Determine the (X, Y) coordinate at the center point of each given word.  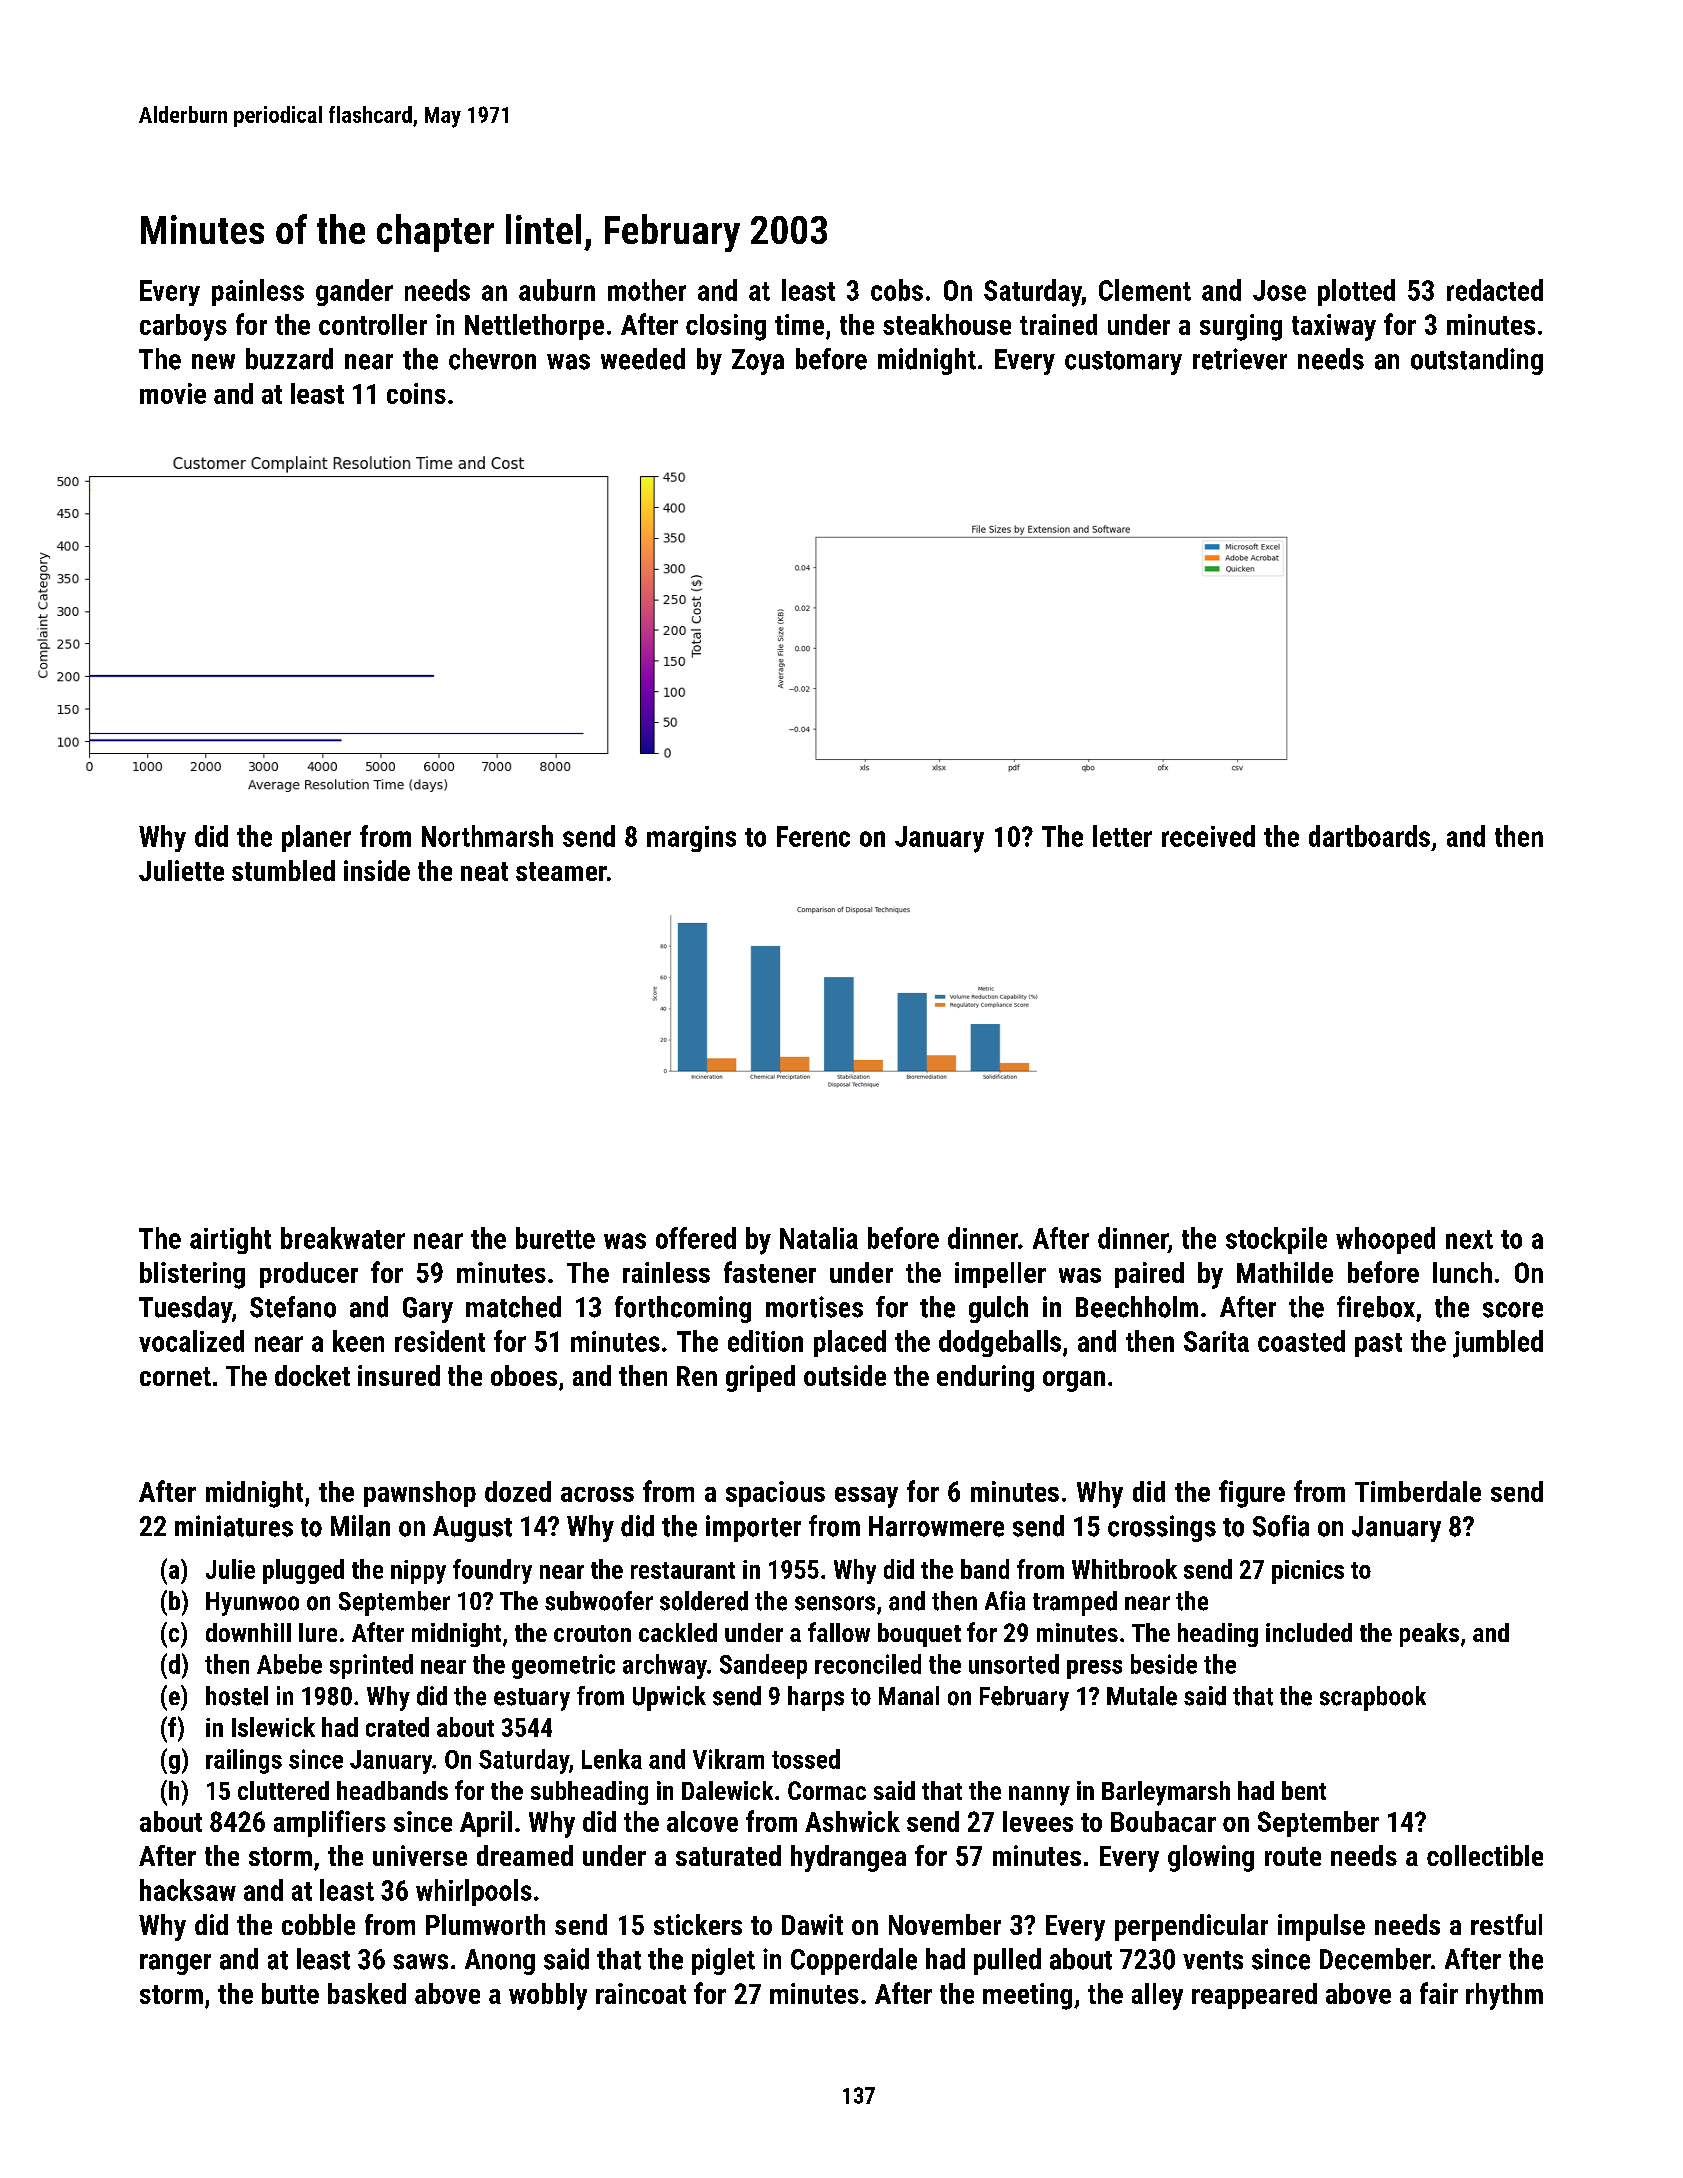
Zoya (758, 362)
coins (416, 393)
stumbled (283, 870)
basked (367, 1993)
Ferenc (813, 836)
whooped (1385, 1240)
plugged (303, 1571)
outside (845, 1375)
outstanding (1477, 361)
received (1208, 836)
